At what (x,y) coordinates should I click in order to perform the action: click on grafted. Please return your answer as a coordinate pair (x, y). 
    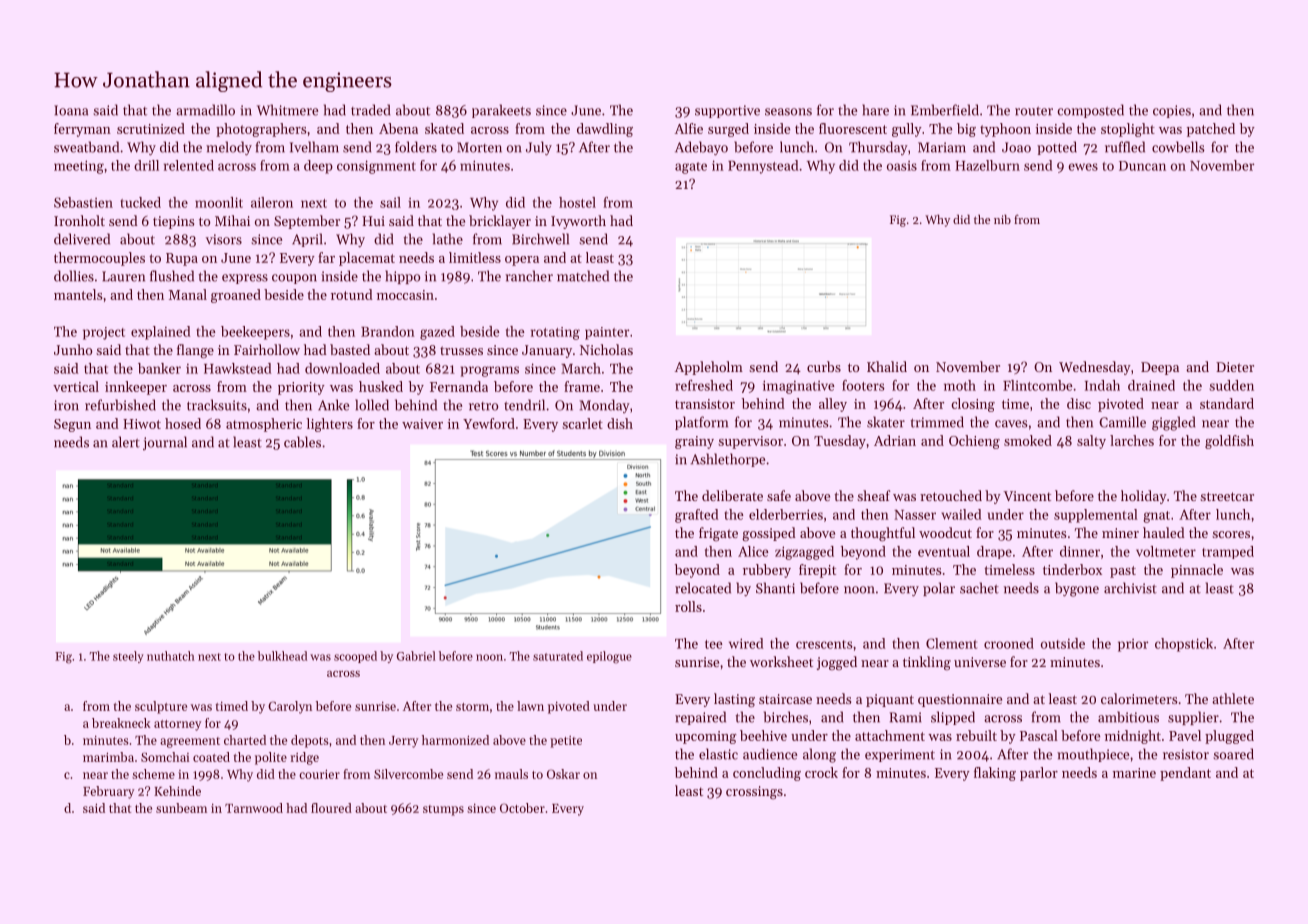
    Looking at the image, I should click on (696, 516).
